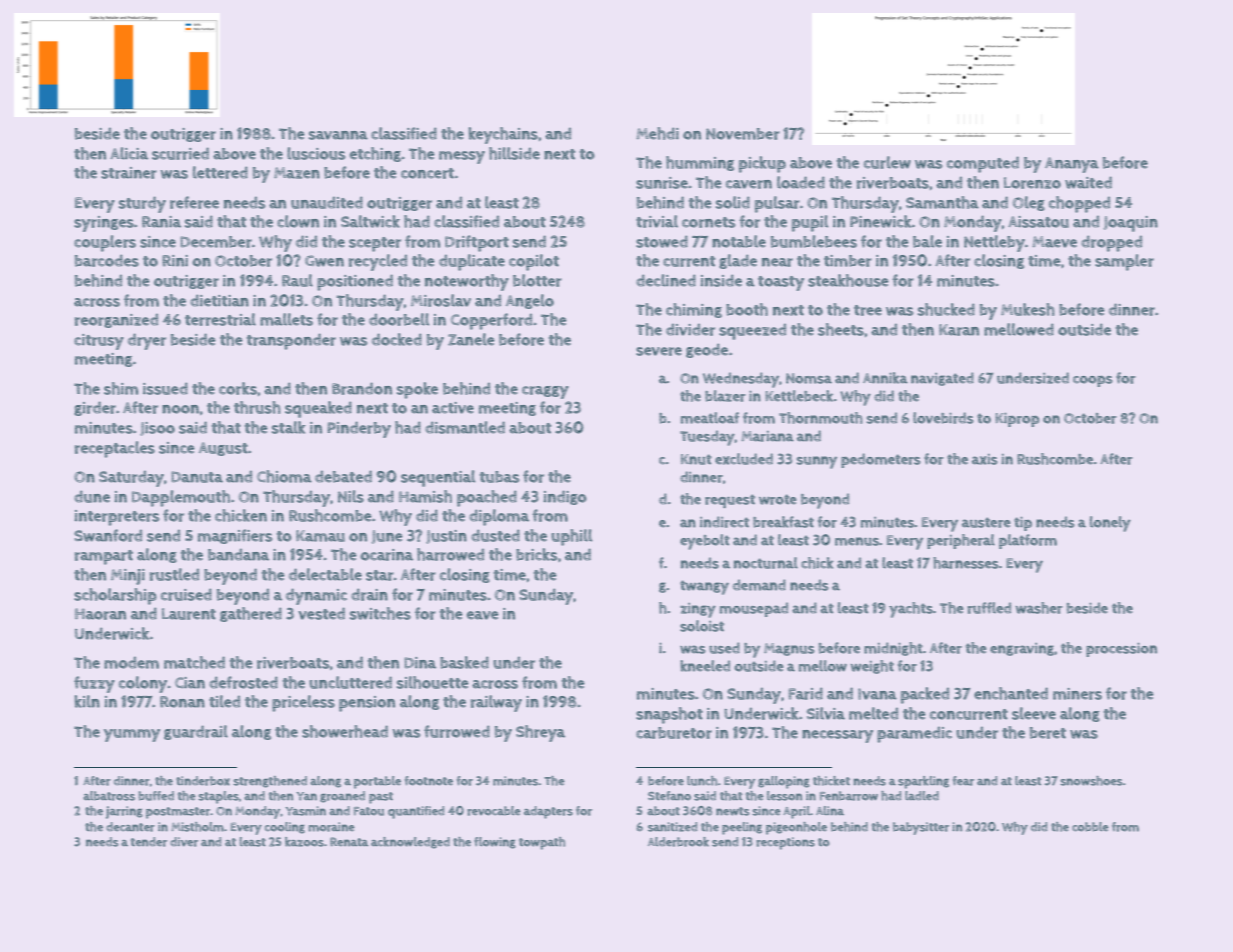 The width and height of the screenshot is (1233, 952). I want to click on tubas, so click(499, 477).
